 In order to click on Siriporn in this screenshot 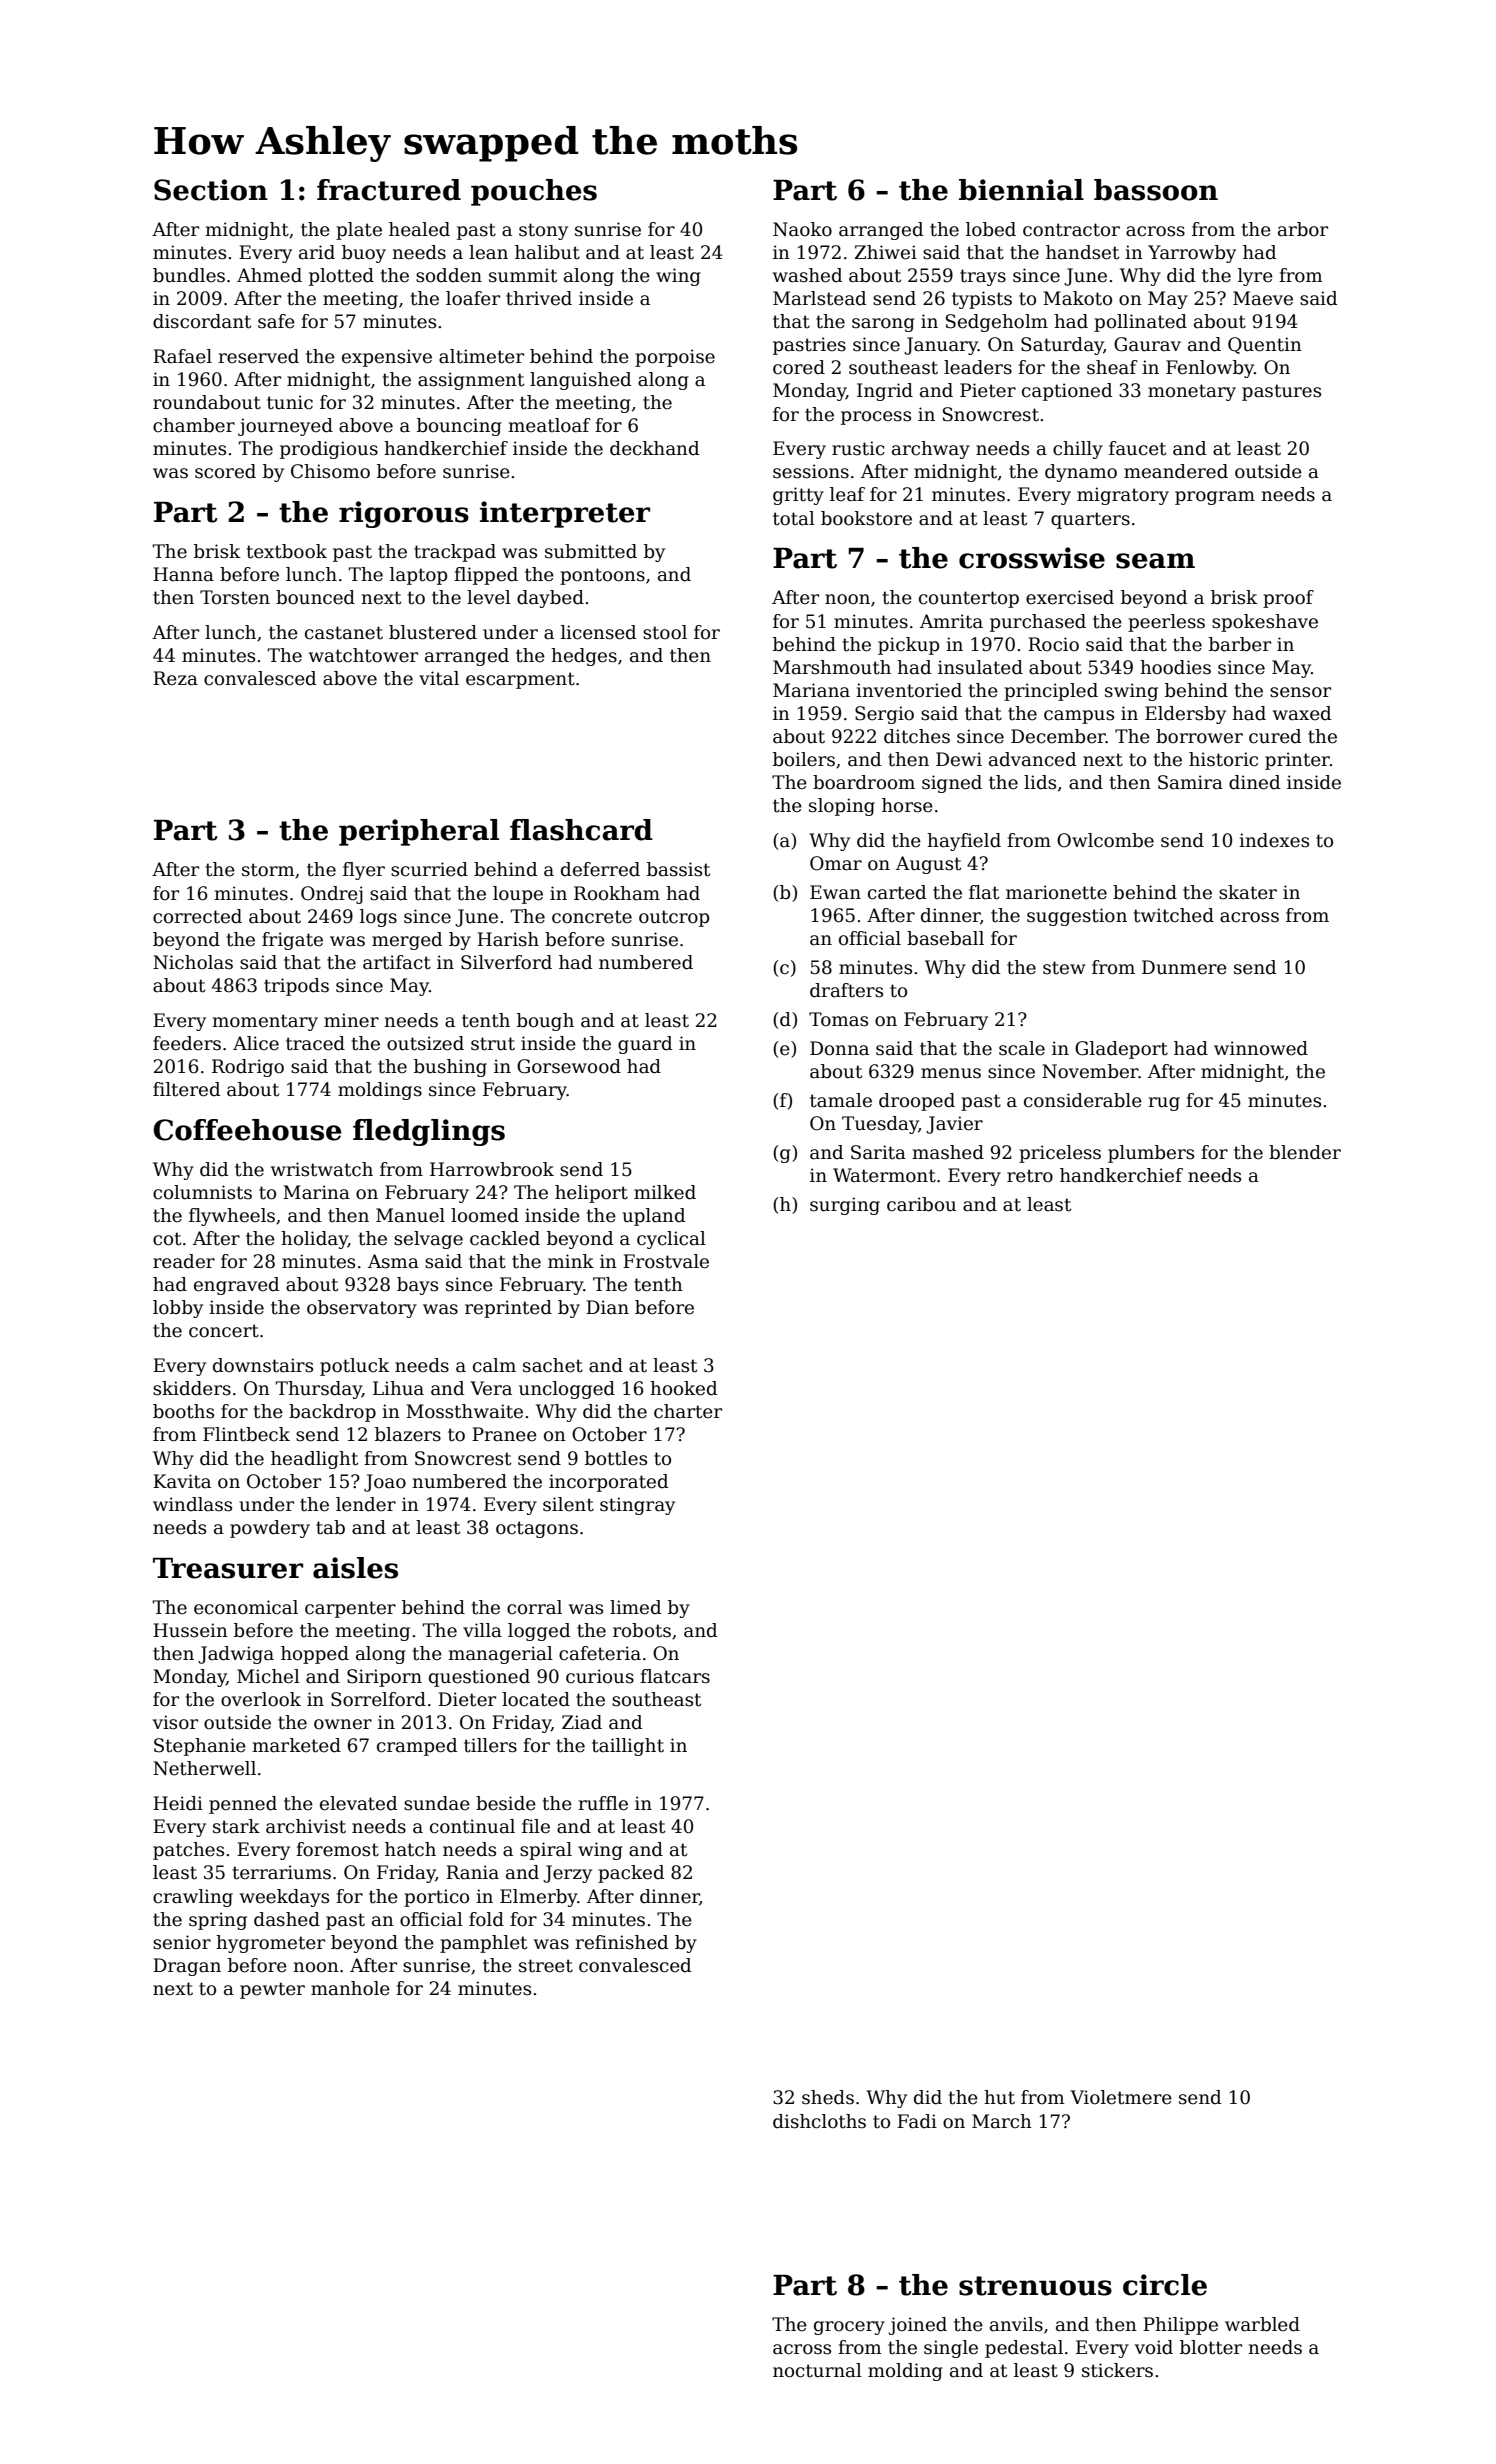, I will do `click(384, 1678)`.
